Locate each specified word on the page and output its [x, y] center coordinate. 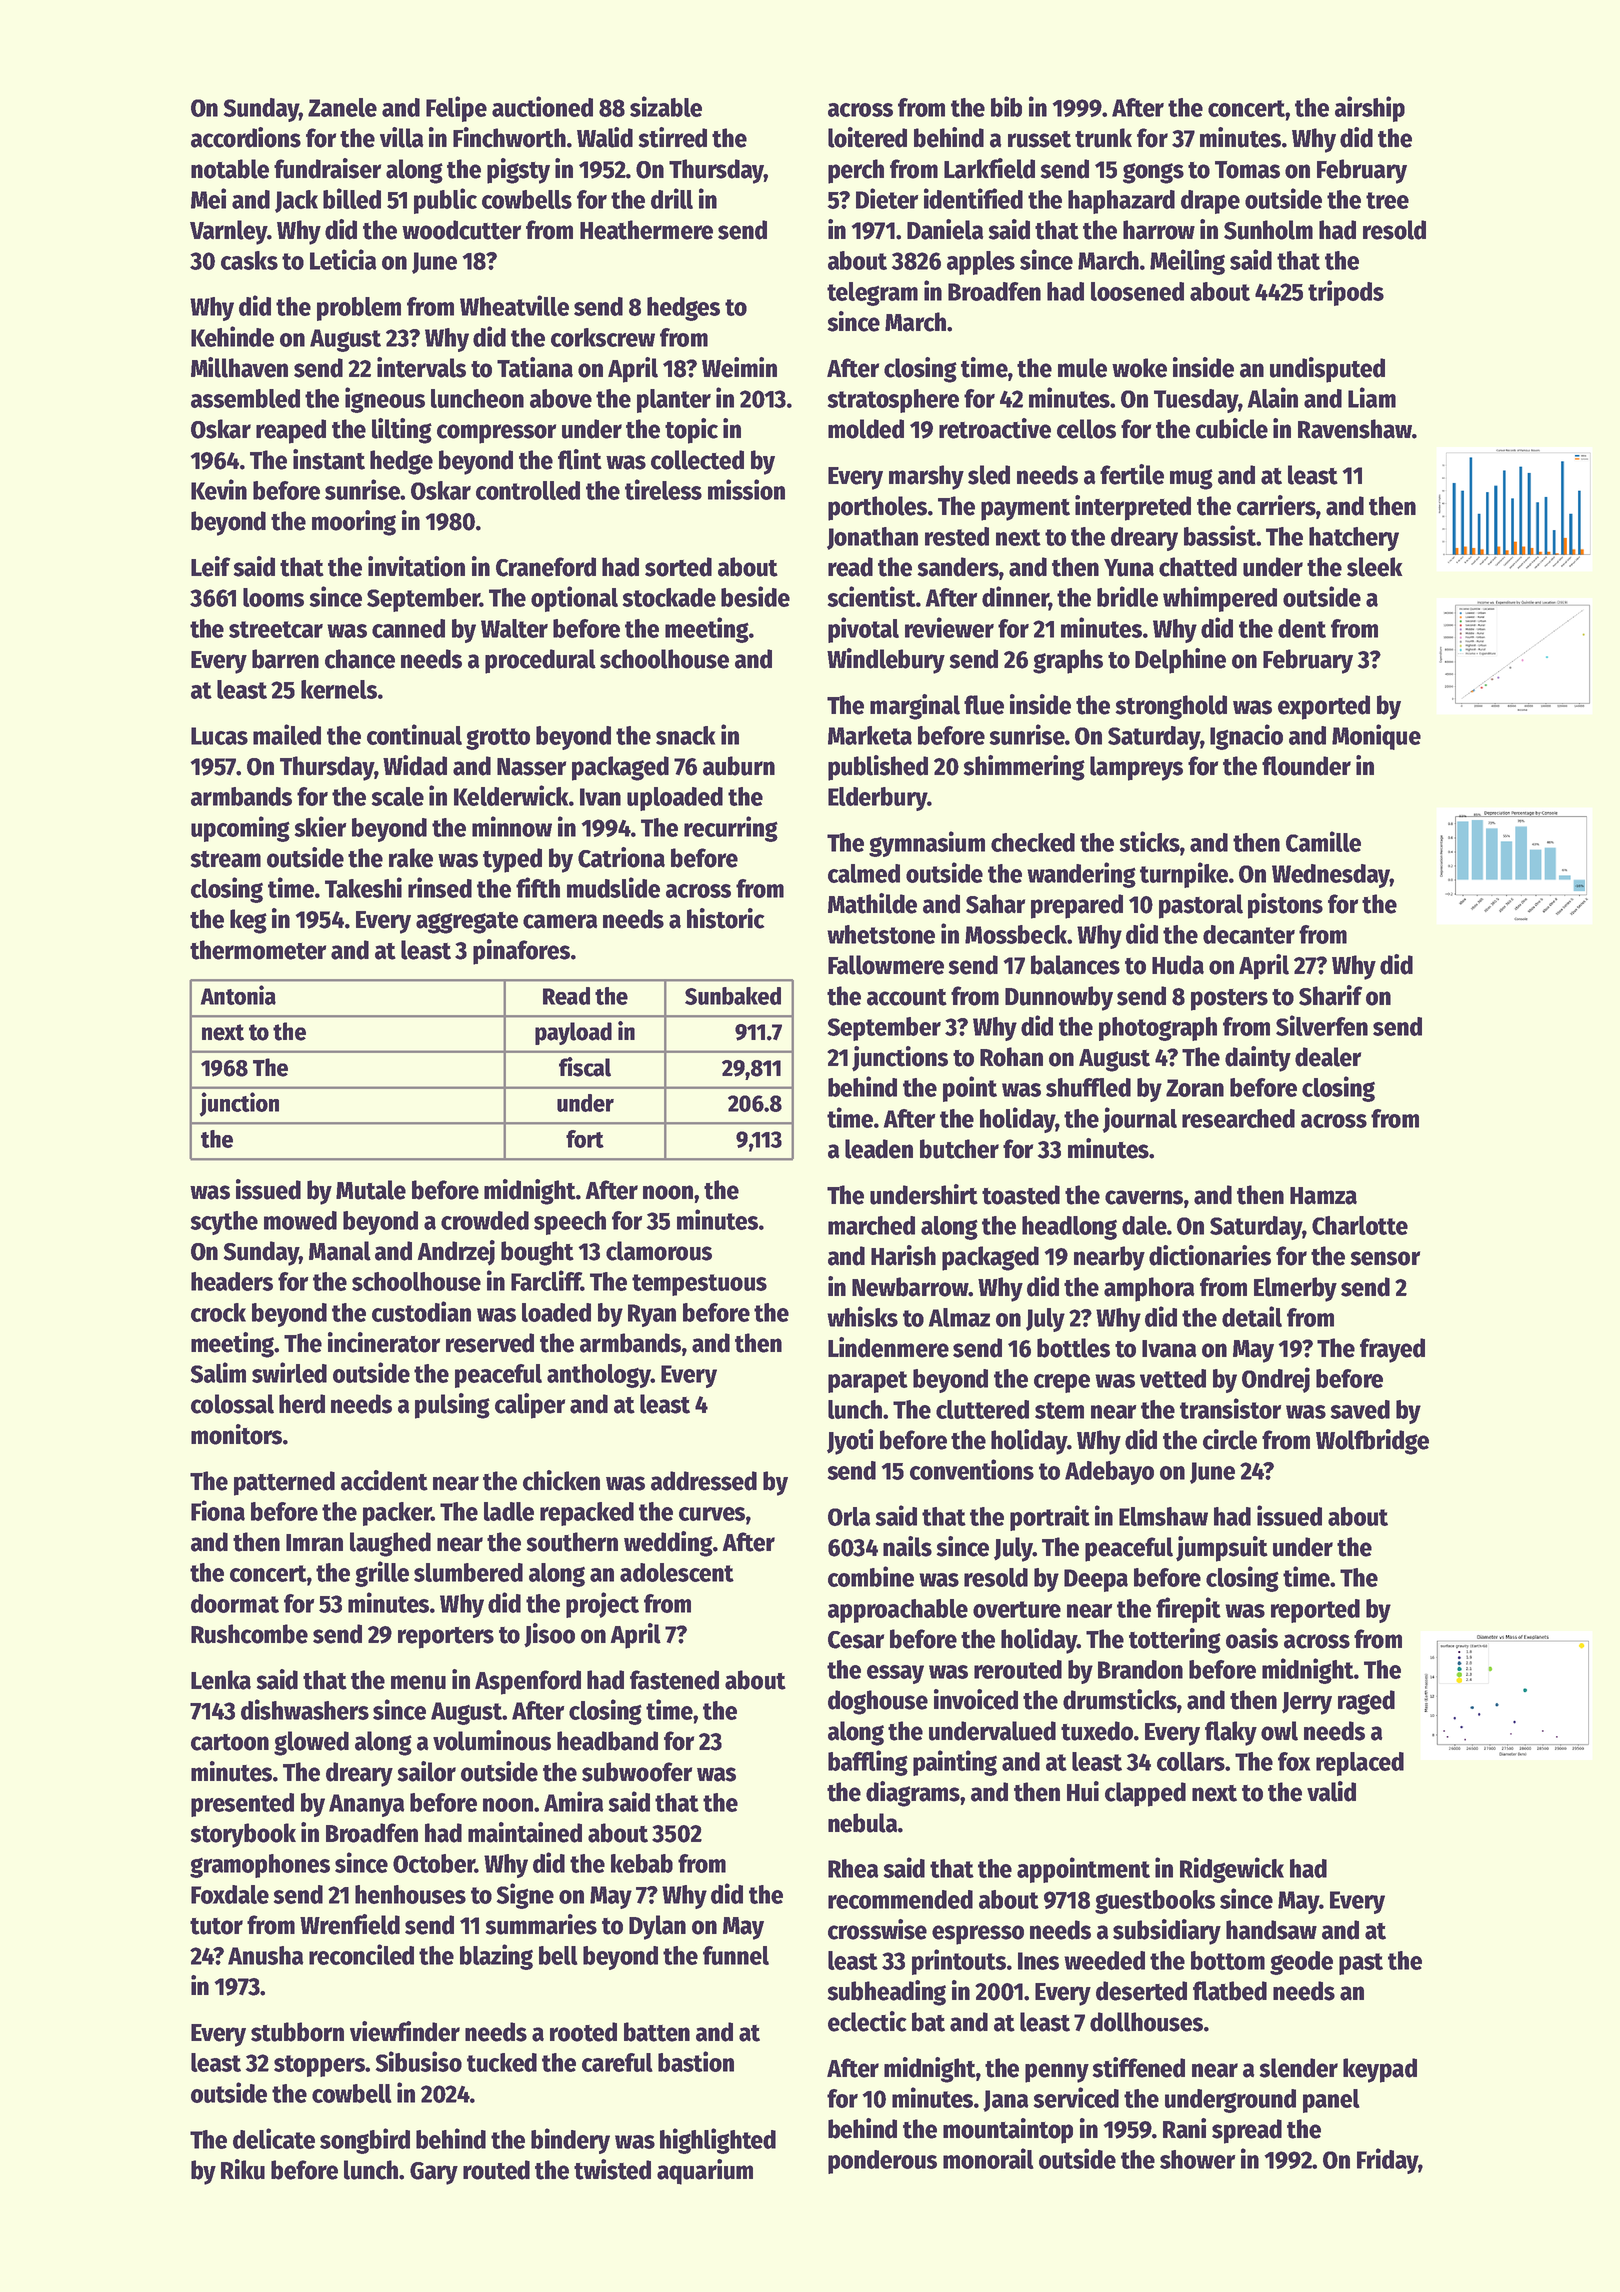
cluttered [982, 1409]
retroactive [995, 428]
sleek [1375, 567]
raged [1366, 1702]
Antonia [238, 995]
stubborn [297, 2032]
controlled [528, 490]
